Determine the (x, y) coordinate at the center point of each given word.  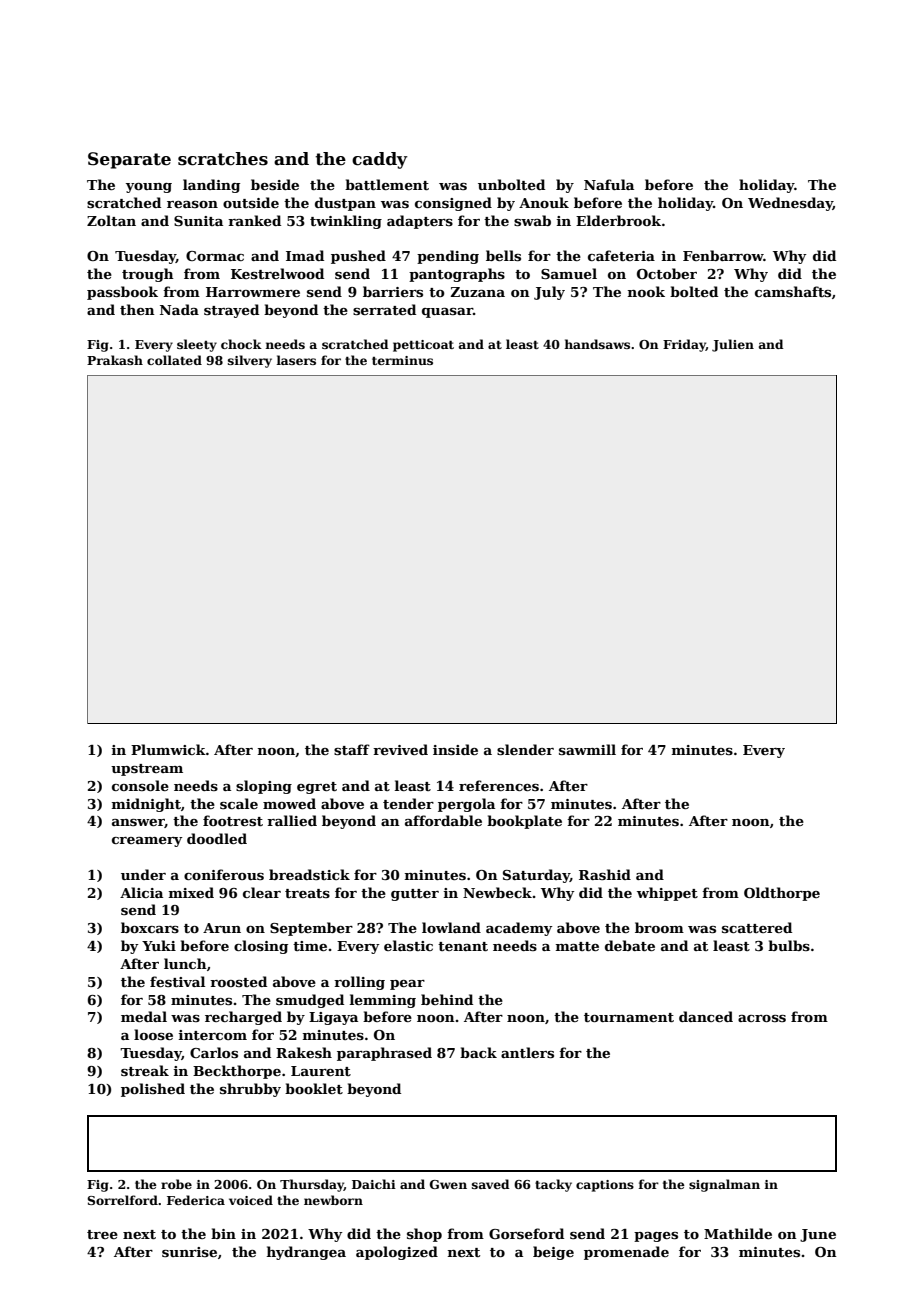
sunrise (189, 1252)
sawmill (587, 749)
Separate (129, 160)
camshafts (793, 291)
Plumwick (168, 749)
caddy (380, 160)
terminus (402, 360)
